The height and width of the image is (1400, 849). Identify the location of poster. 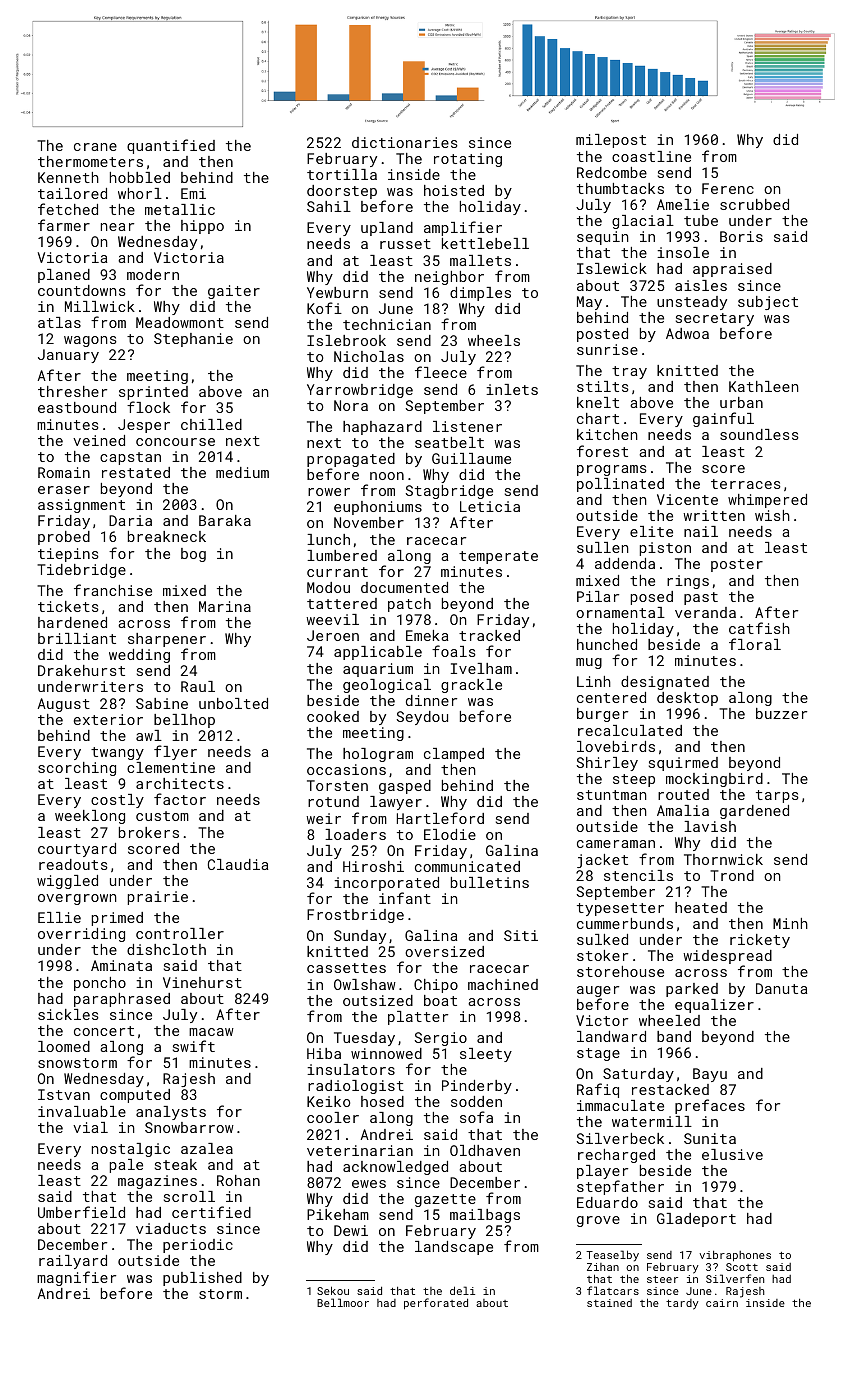
(737, 565).
